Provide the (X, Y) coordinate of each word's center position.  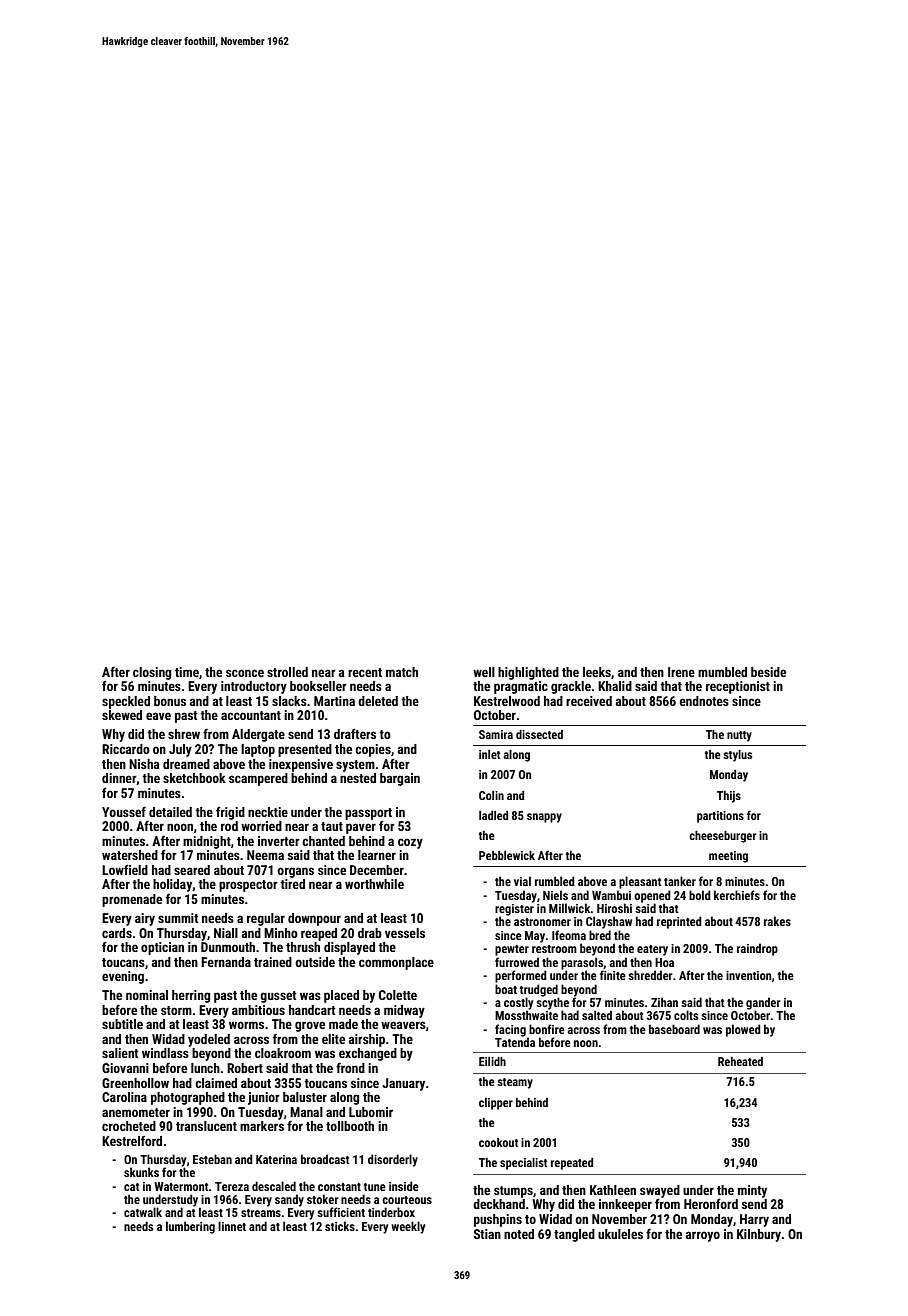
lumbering (190, 1227)
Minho (281, 933)
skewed (122, 715)
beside (768, 672)
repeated (572, 1164)
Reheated (740, 1061)
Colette (398, 995)
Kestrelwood (507, 701)
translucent (206, 1126)
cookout (499, 1142)
